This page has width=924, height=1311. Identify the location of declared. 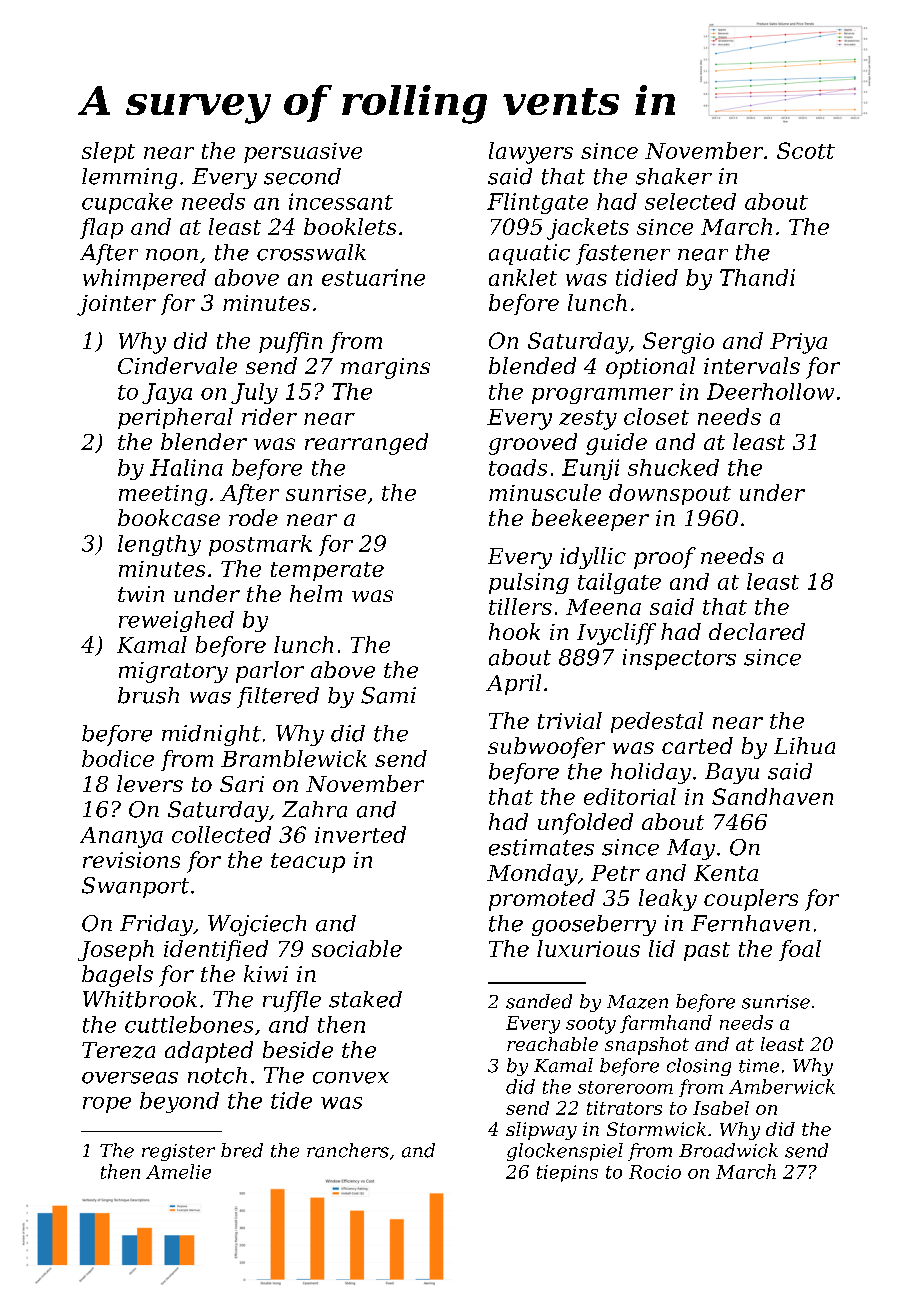
(757, 631).
